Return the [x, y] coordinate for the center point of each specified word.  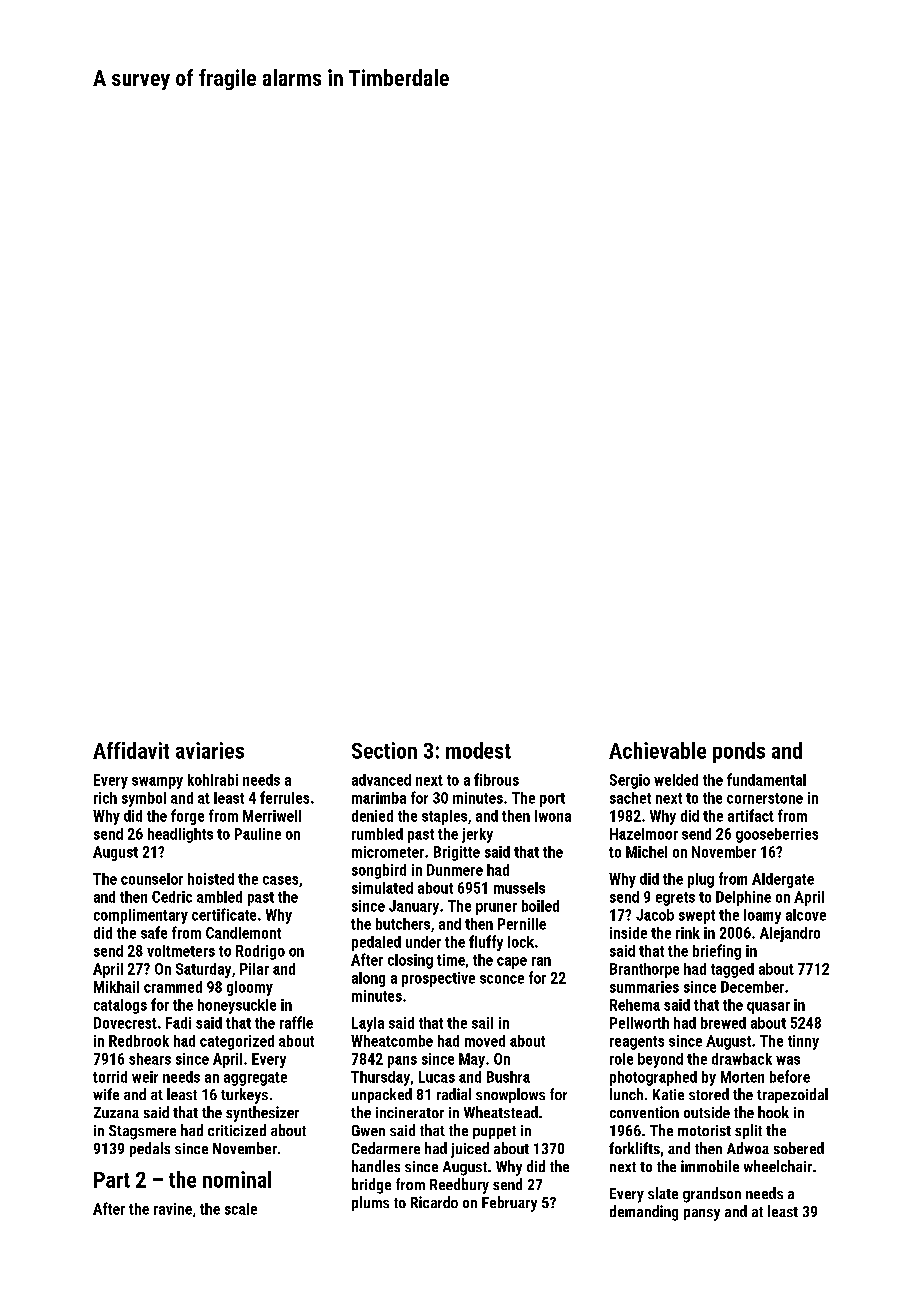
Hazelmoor [644, 834]
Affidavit [131, 750]
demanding [644, 1213]
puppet [494, 1132]
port [552, 800]
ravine [173, 1209]
